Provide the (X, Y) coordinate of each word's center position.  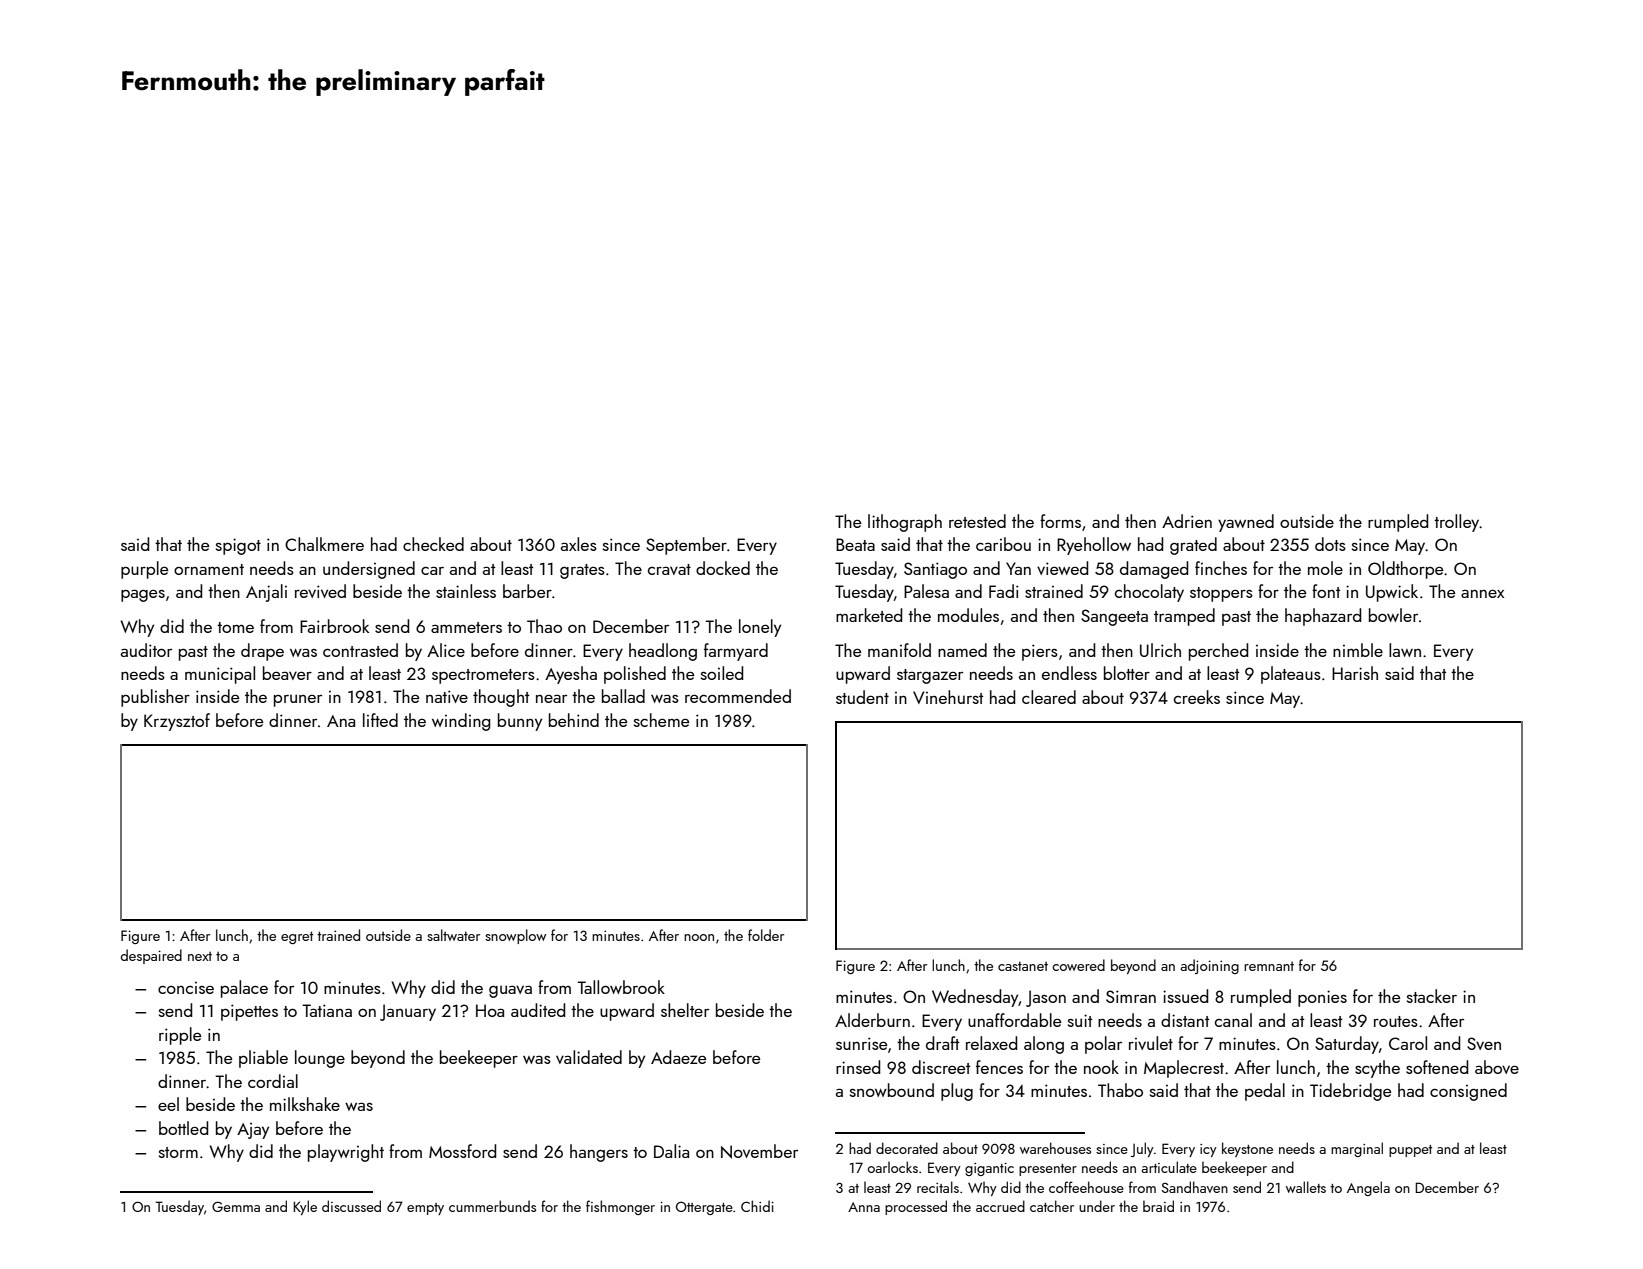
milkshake (305, 1104)
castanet (1023, 966)
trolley (1457, 523)
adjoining (1209, 966)
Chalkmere (324, 544)
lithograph (905, 523)
